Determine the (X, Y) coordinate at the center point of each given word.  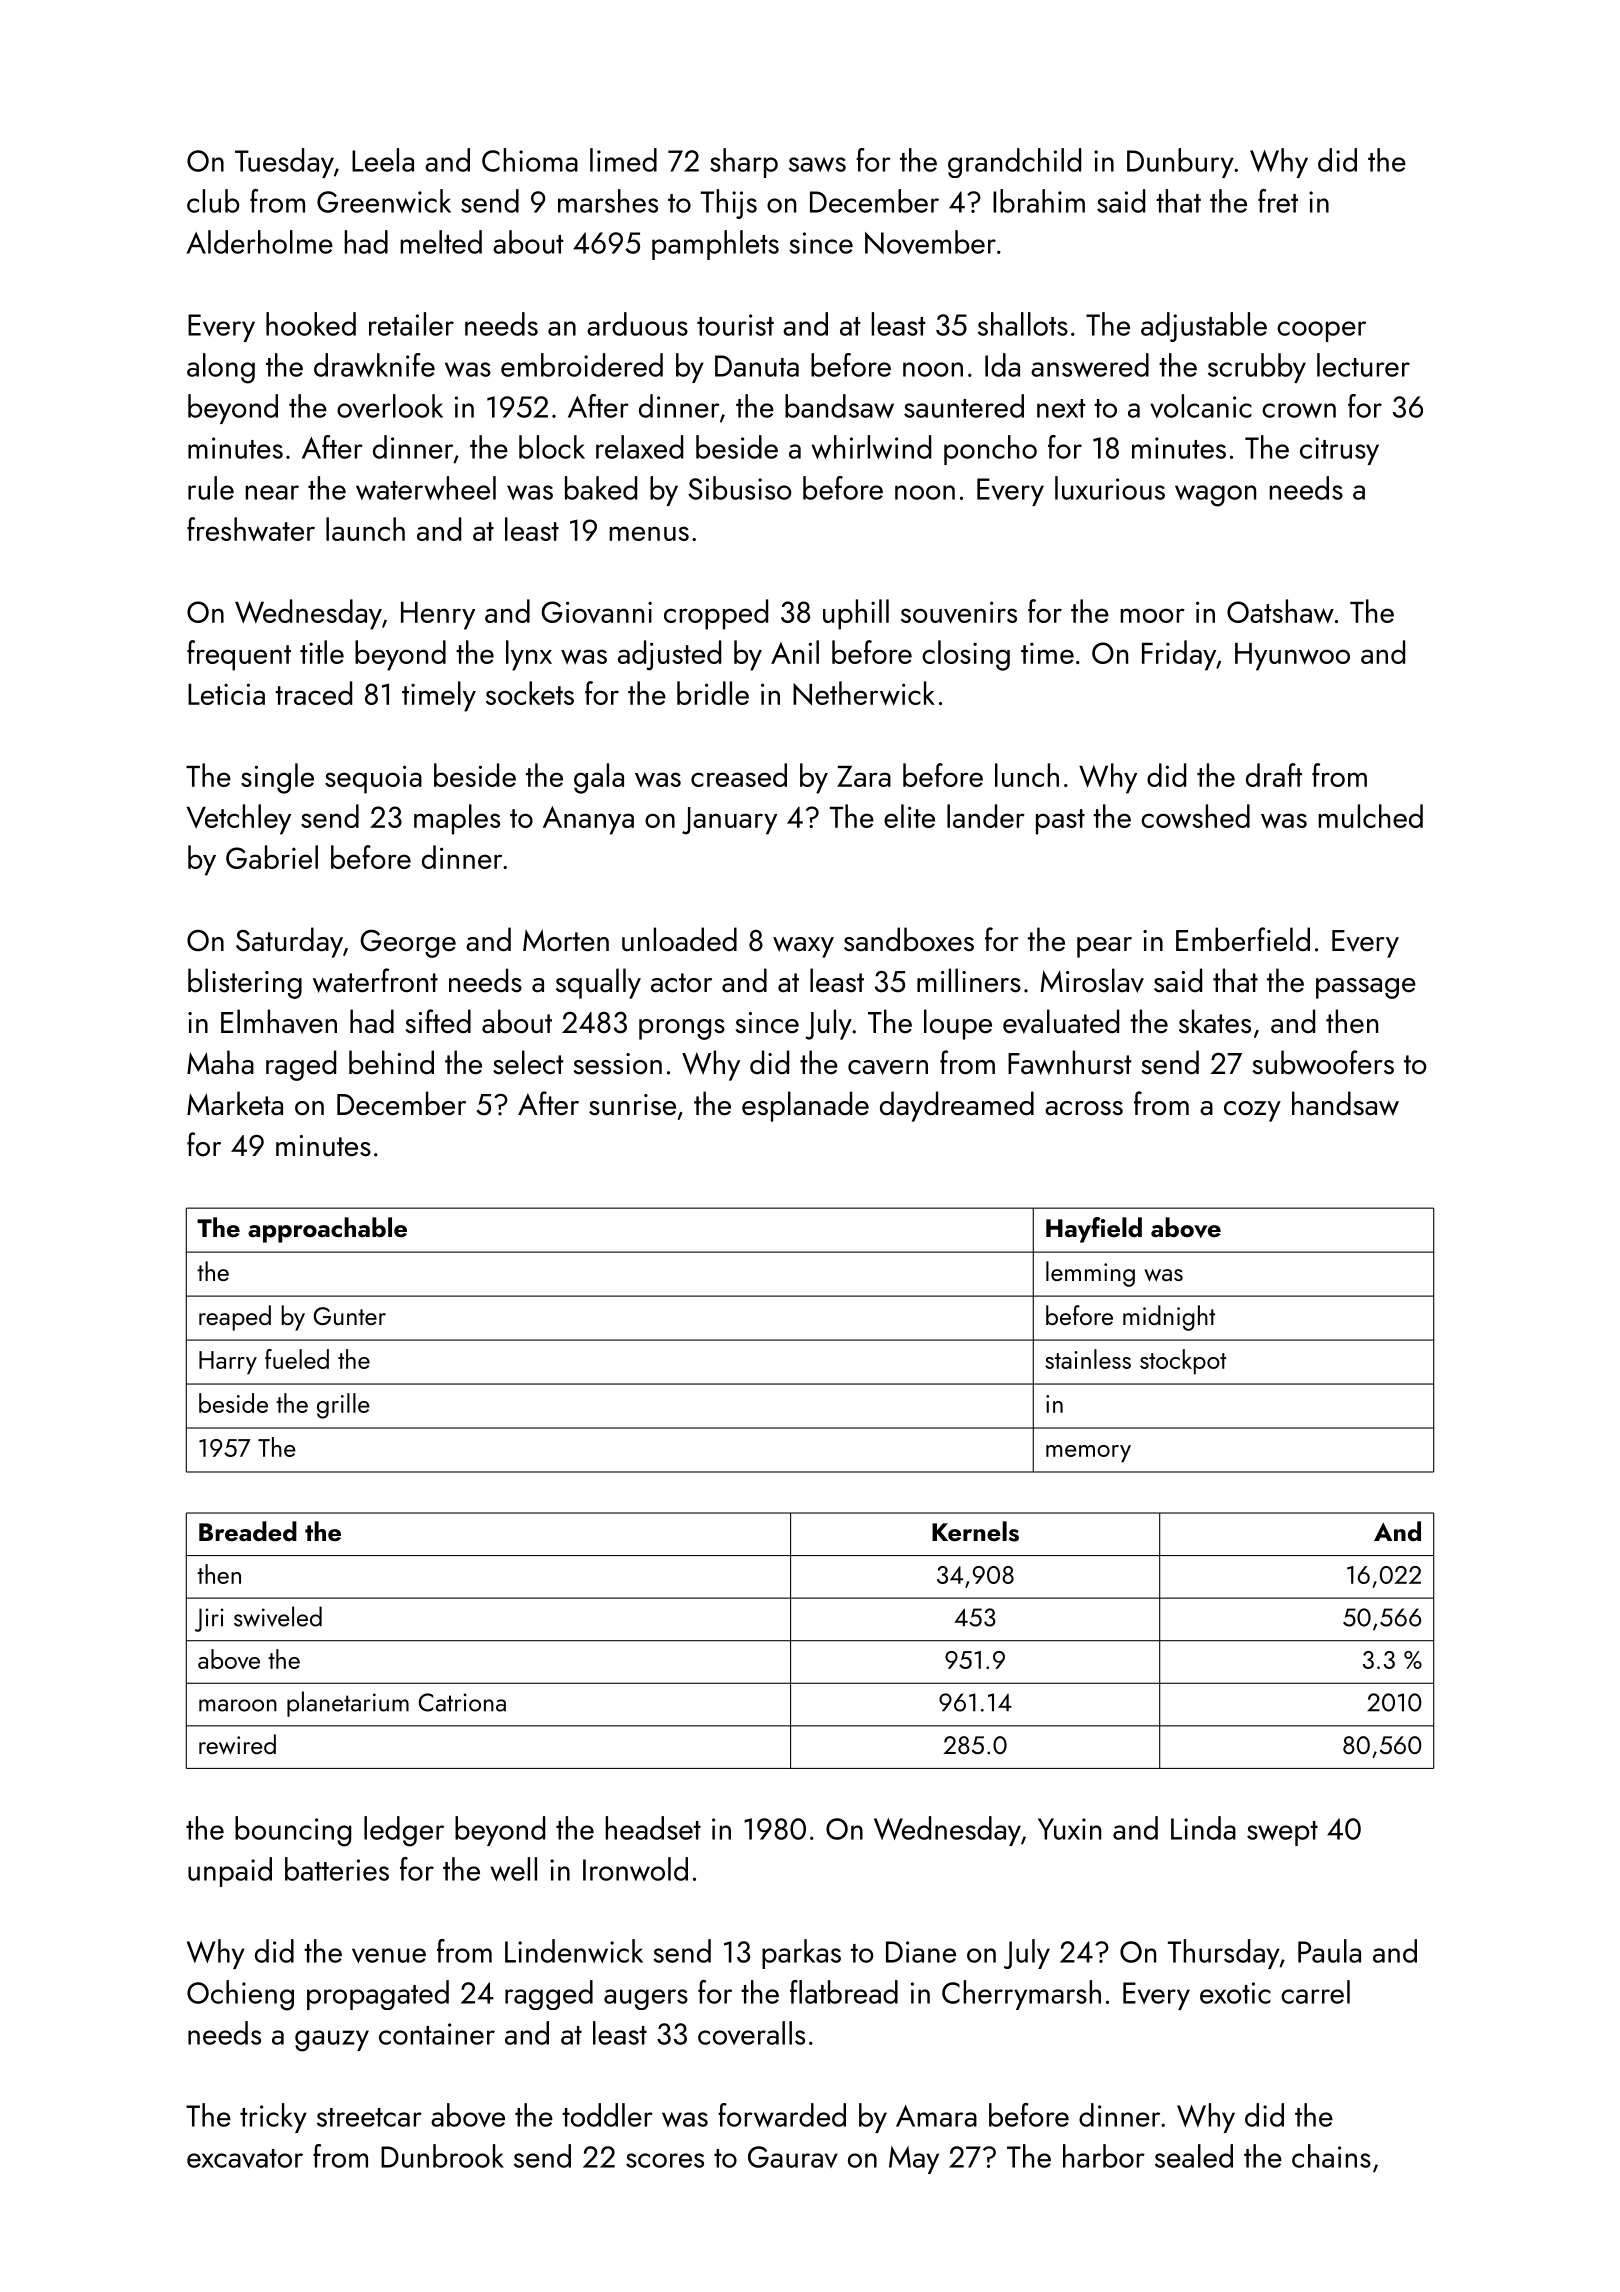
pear (1104, 947)
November (930, 242)
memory (1088, 1454)
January (729, 821)
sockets (530, 693)
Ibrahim (1039, 201)
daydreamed (957, 1106)
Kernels (975, 1531)
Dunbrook (442, 2156)
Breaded (248, 1531)
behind (391, 1062)
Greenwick (384, 201)
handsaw (1345, 1103)
